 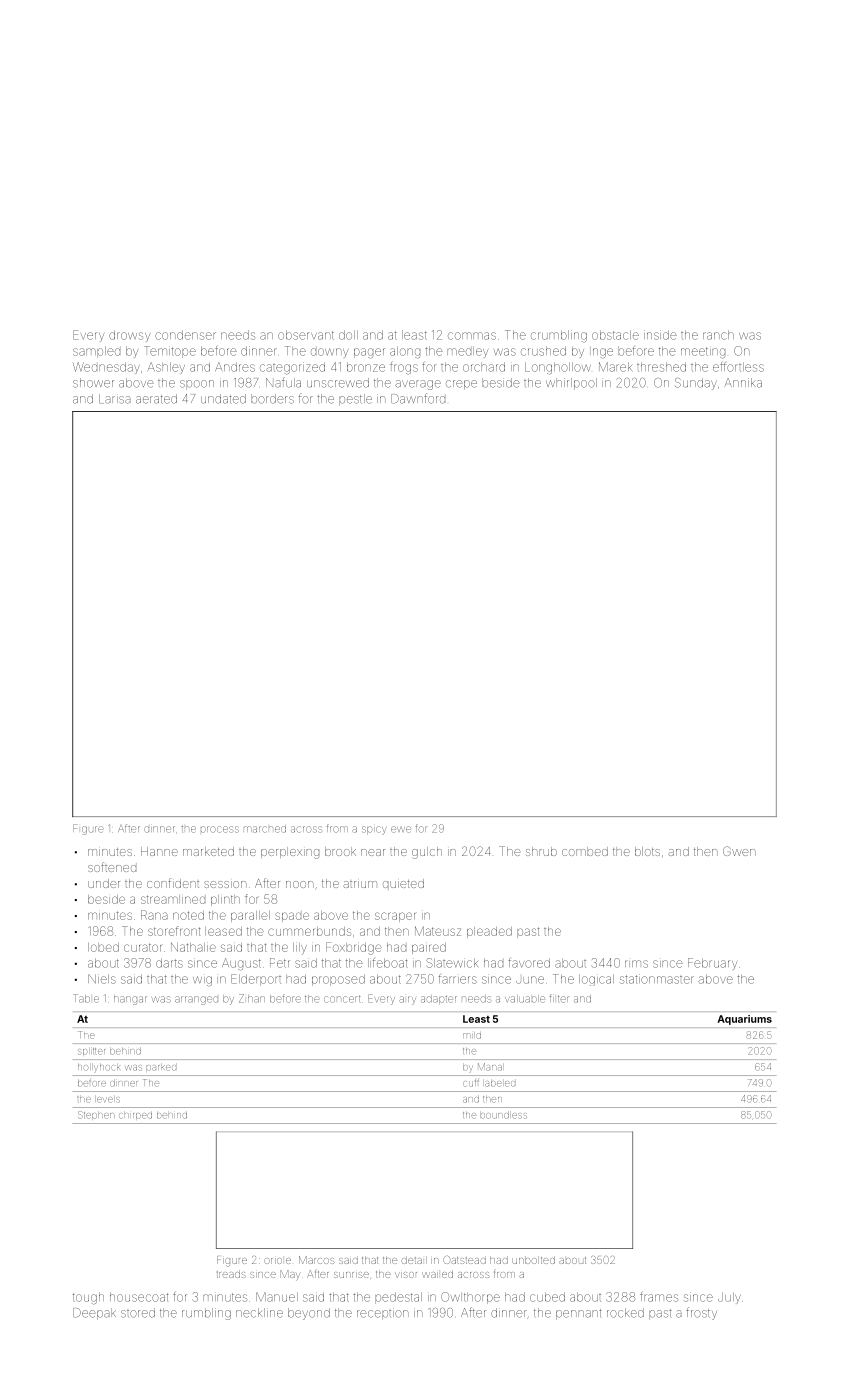 I want to click on atrium, so click(x=360, y=884).
